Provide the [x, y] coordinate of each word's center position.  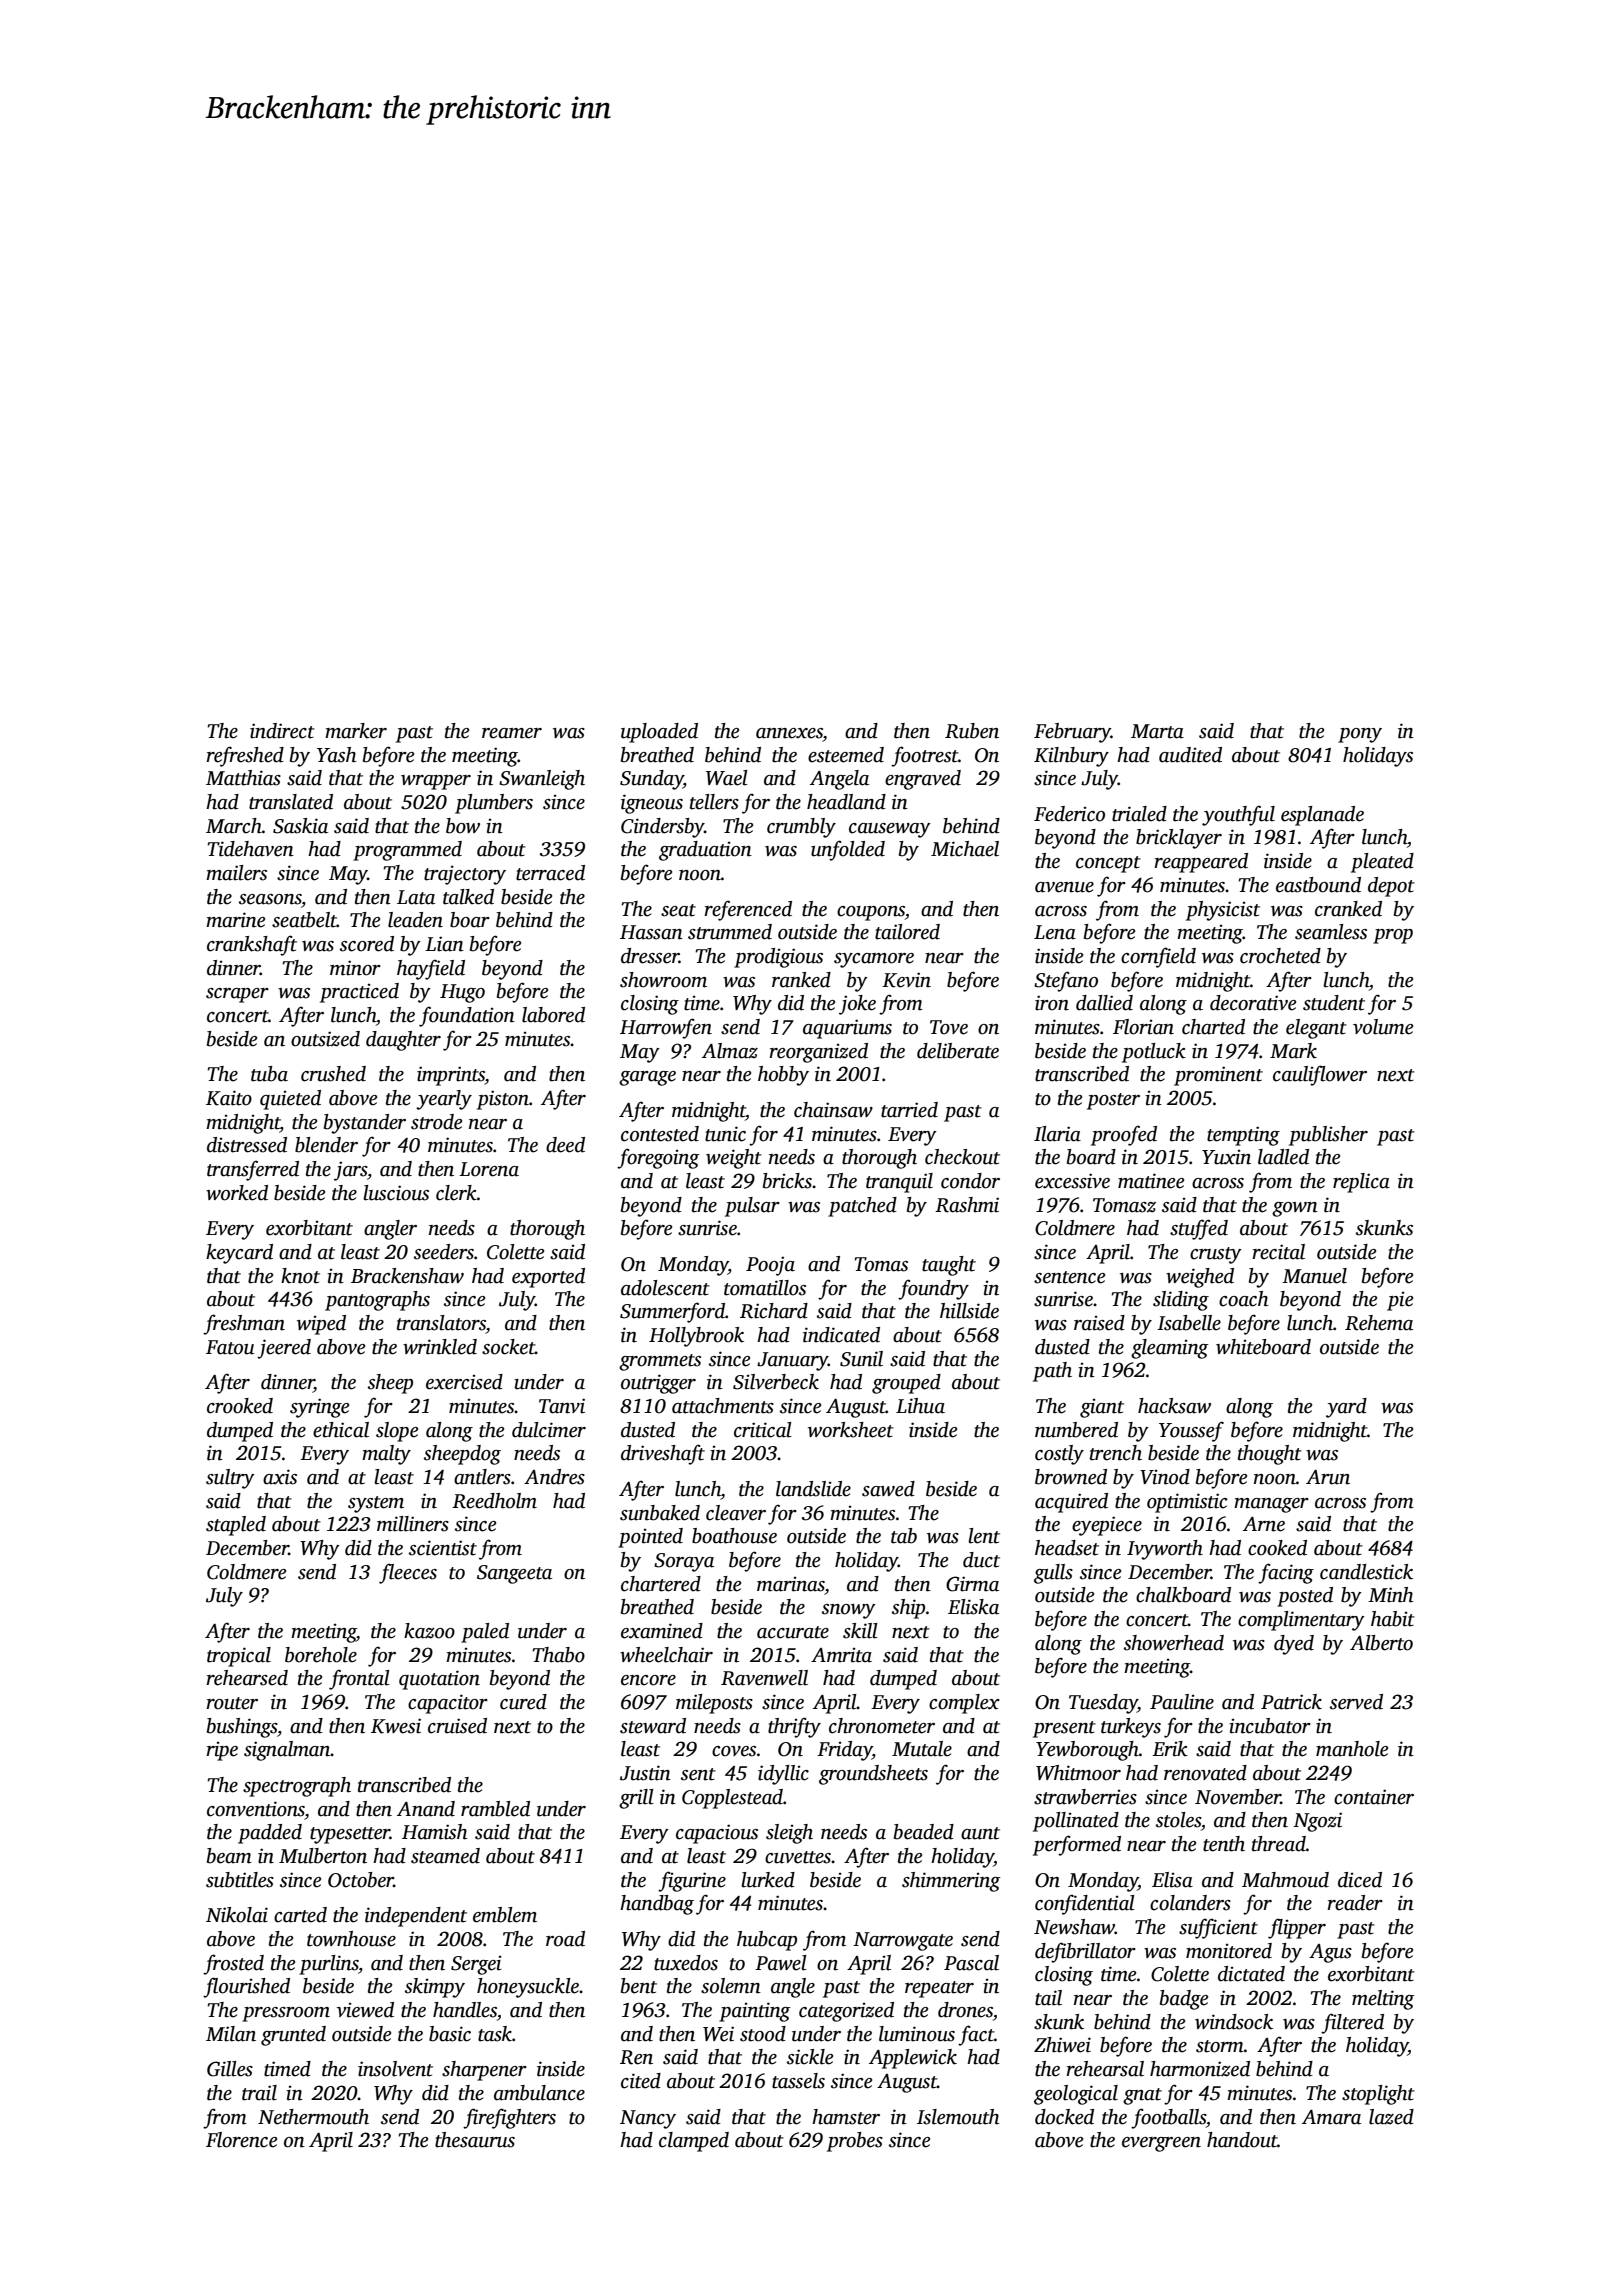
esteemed [846, 755]
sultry [230, 1479]
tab [904, 1536]
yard [1346, 1408]
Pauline [1182, 1702]
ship [908, 1609]
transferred [253, 1170]
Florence [241, 2140]
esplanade [1322, 816]
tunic [725, 1134]
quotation [439, 1680]
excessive [1072, 1181]
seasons [270, 899]
